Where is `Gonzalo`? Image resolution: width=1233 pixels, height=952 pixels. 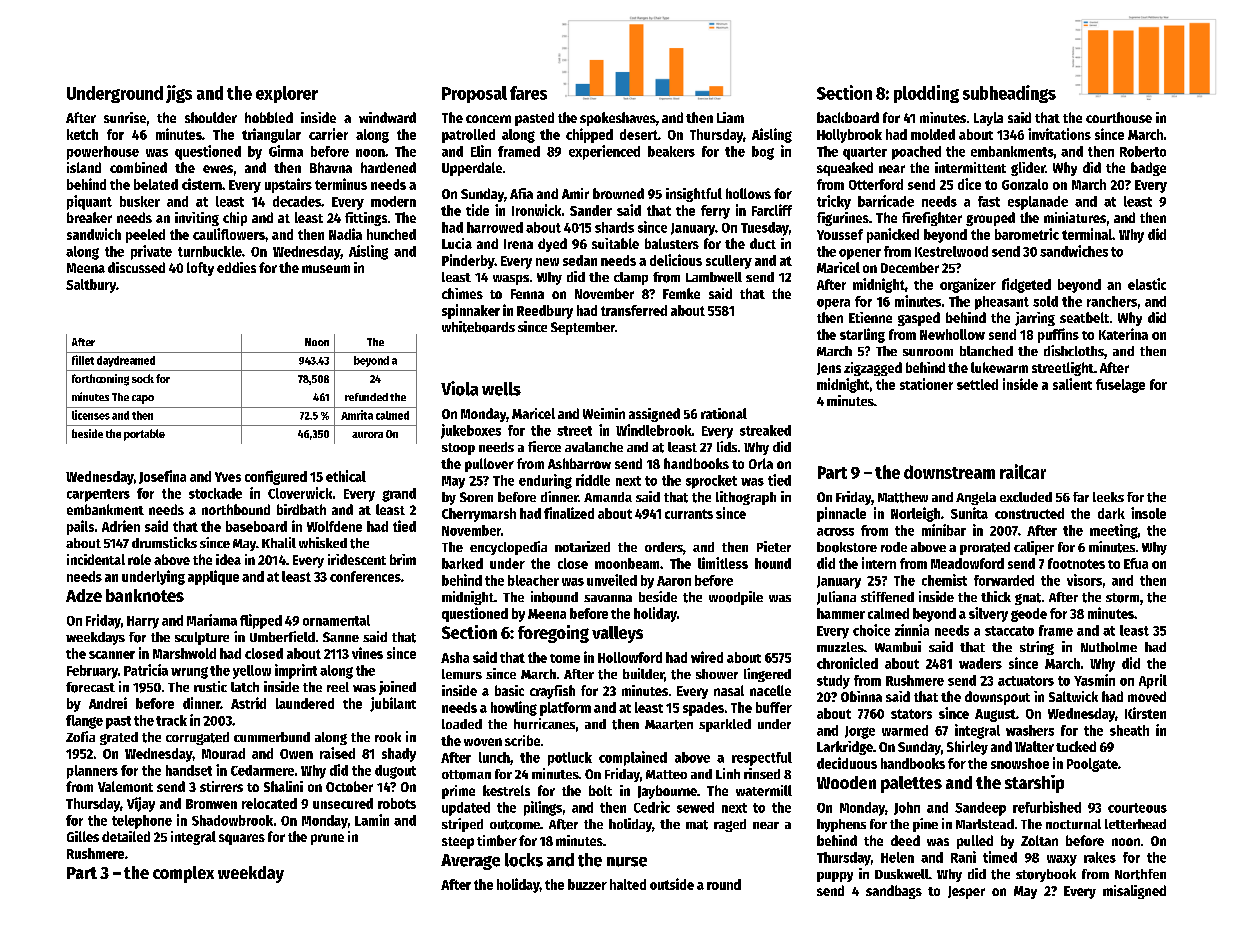
Gonzalo is located at coordinates (1025, 184).
